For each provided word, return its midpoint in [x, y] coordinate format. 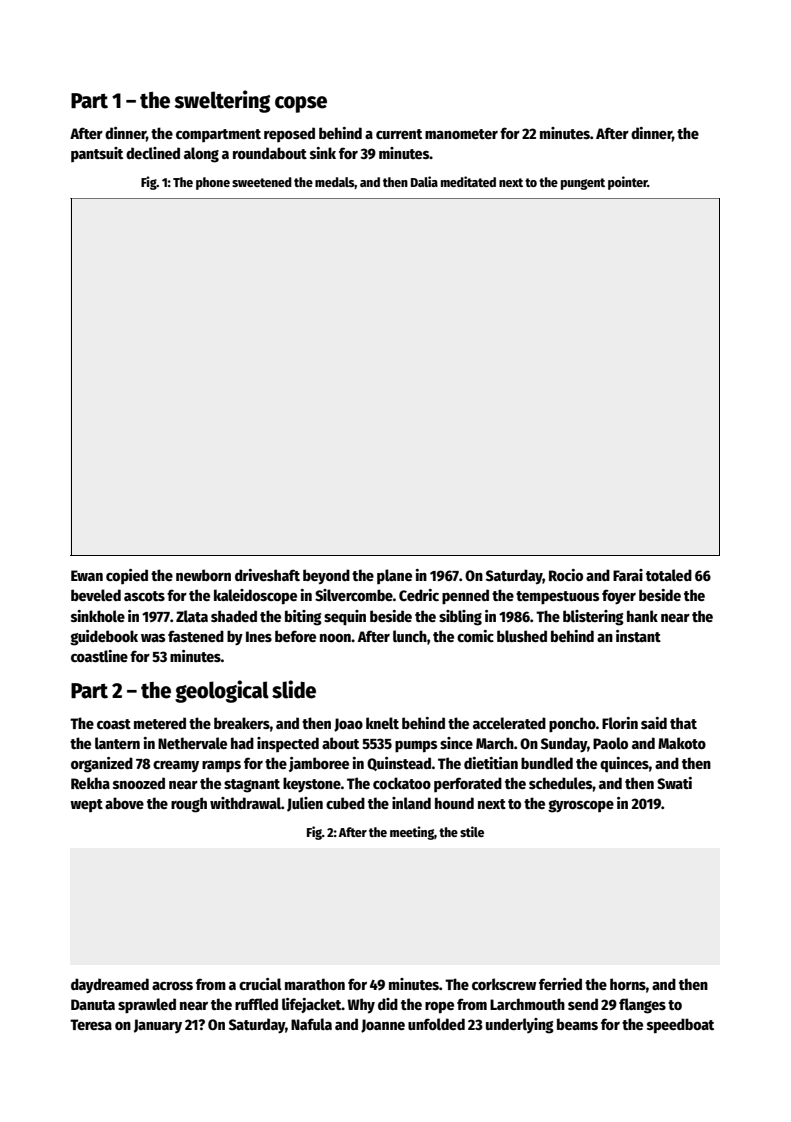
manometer [461, 134]
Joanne [383, 1026]
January [158, 1026]
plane [394, 576]
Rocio [566, 575]
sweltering [222, 101]
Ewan [87, 575]
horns [628, 984]
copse [301, 104]
